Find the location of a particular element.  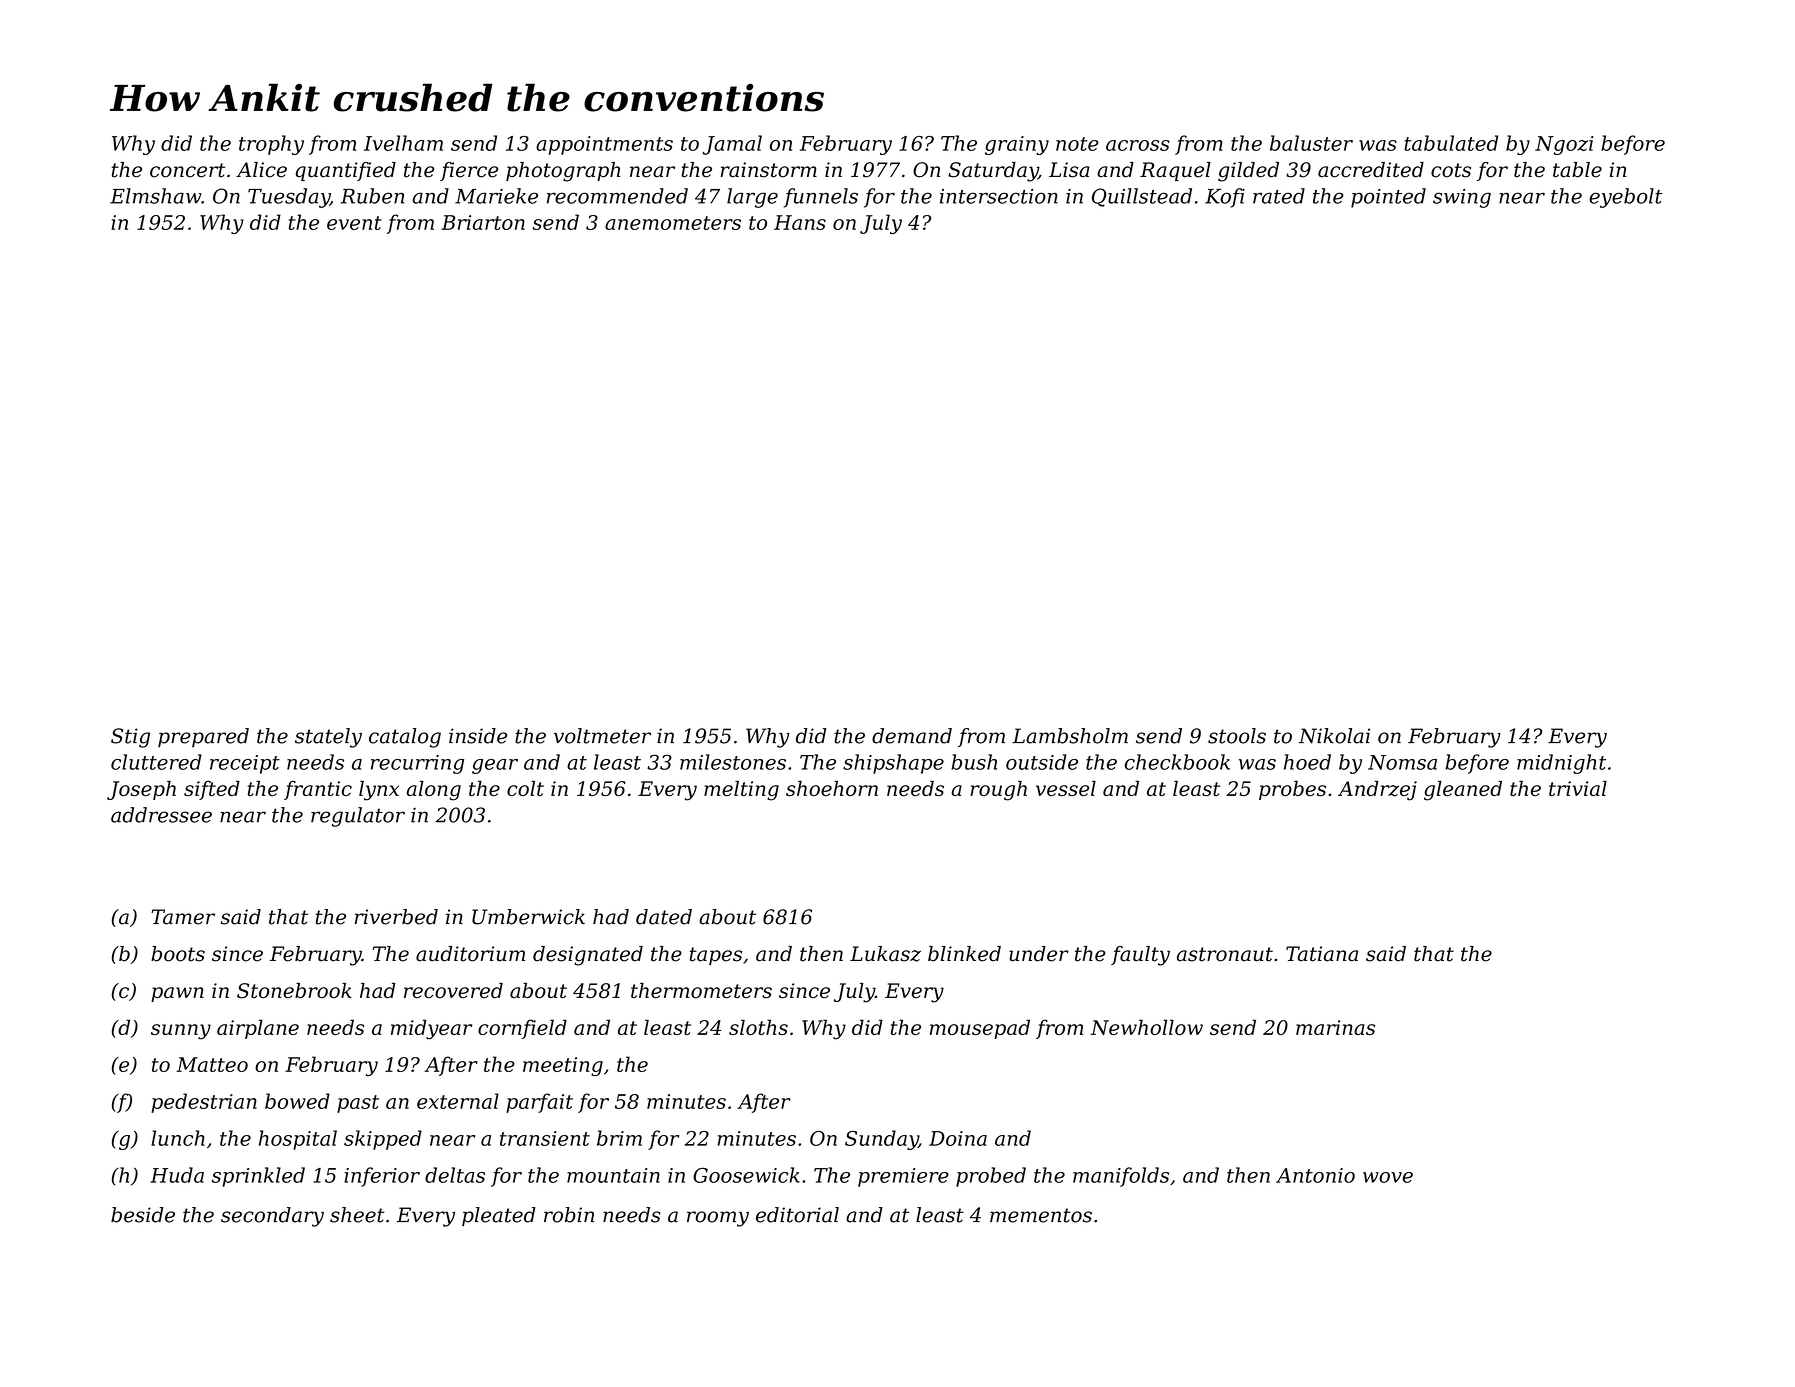

trophy is located at coordinates (271, 145).
